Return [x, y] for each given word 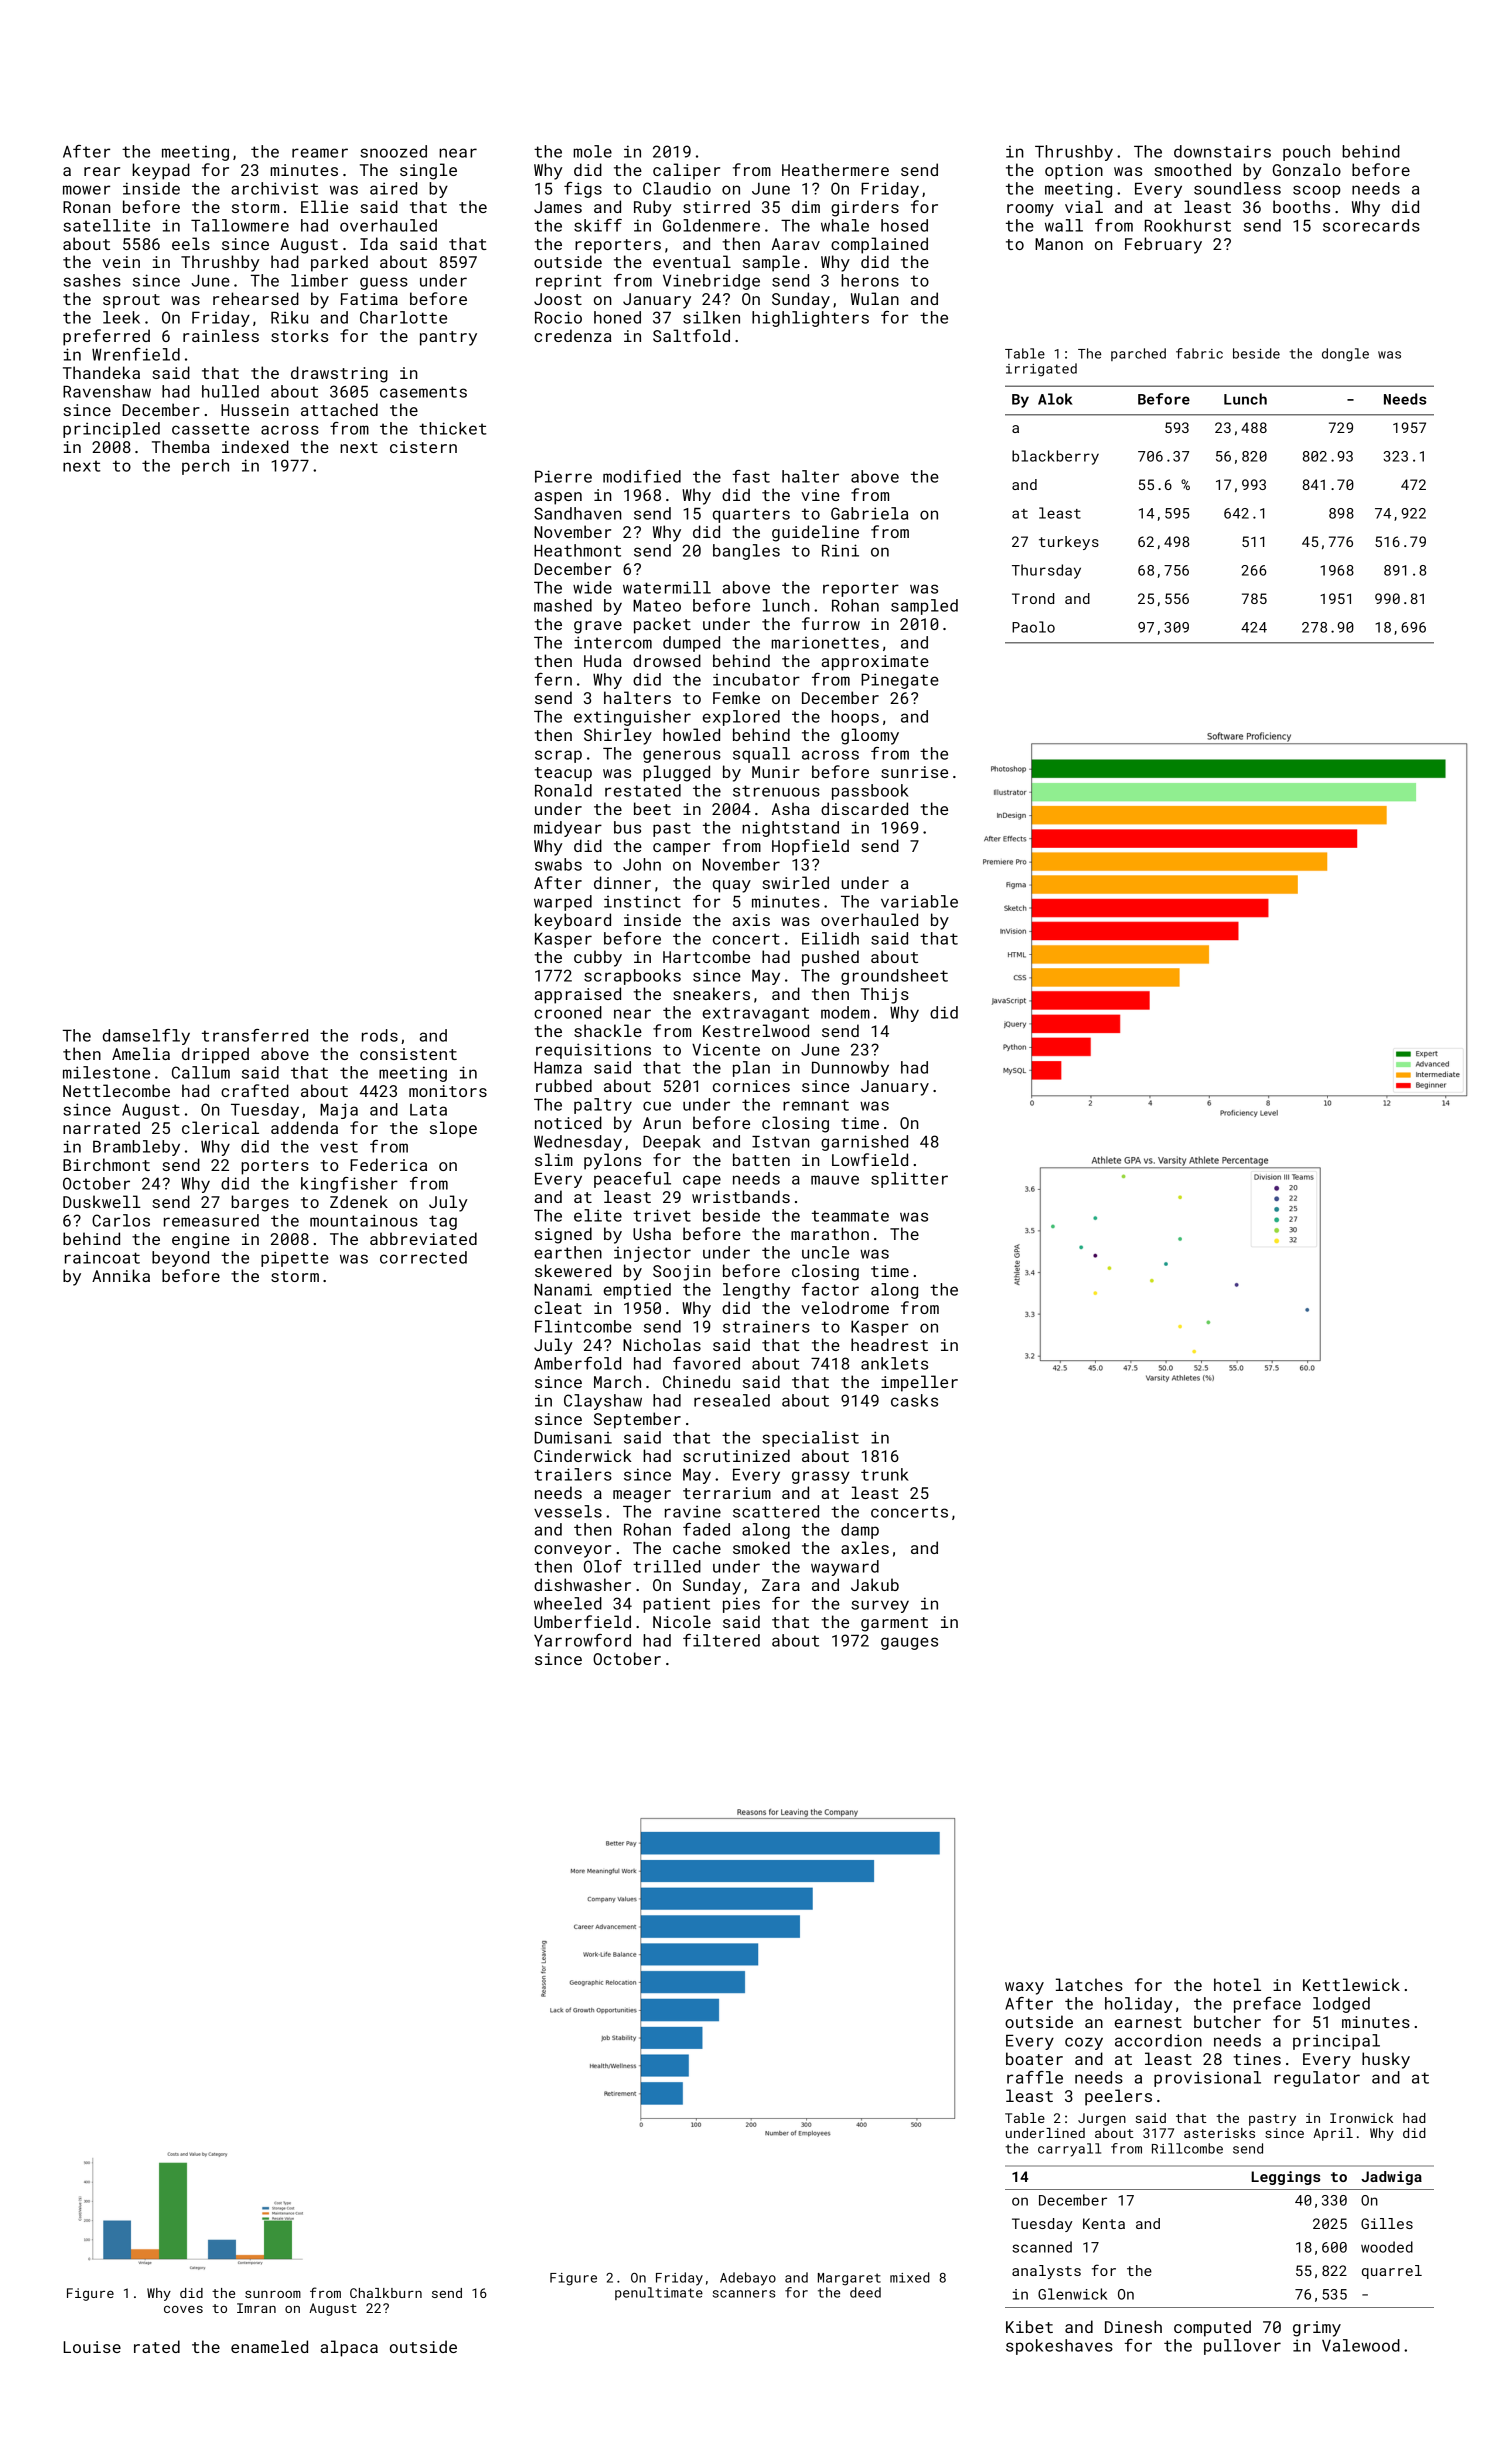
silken [711, 317]
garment [894, 1624]
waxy [1024, 1988]
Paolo [1033, 627]
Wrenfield [136, 354]
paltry [603, 1106]
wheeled [568, 1603]
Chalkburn [386, 2293]
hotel [1237, 1984]
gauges [909, 1643]
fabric [1199, 353]
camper [681, 849]
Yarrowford [582, 1640]
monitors [448, 1091]
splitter [909, 1180]
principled [111, 430]
